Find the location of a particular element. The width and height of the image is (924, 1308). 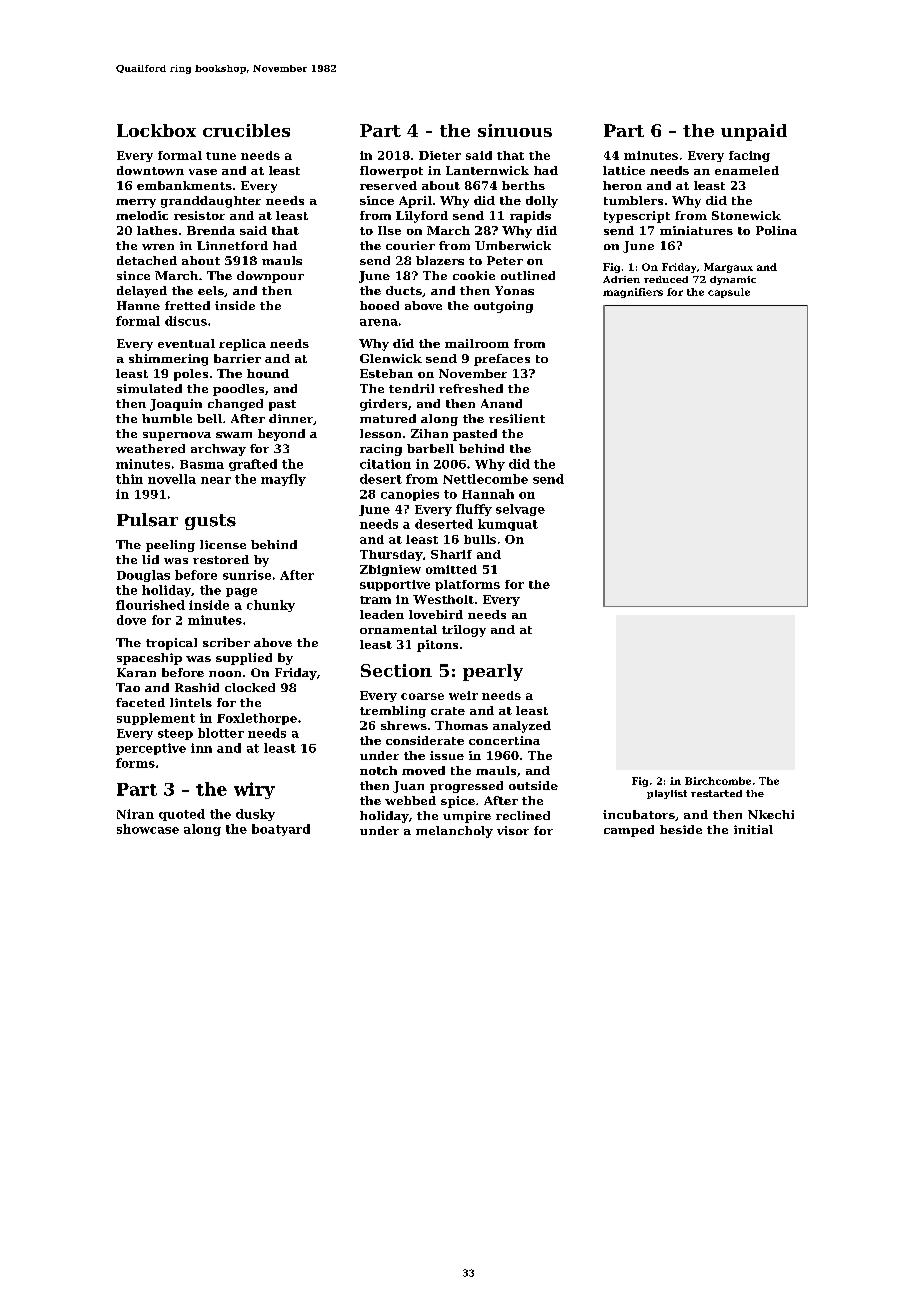

unpaid is located at coordinates (754, 132).
